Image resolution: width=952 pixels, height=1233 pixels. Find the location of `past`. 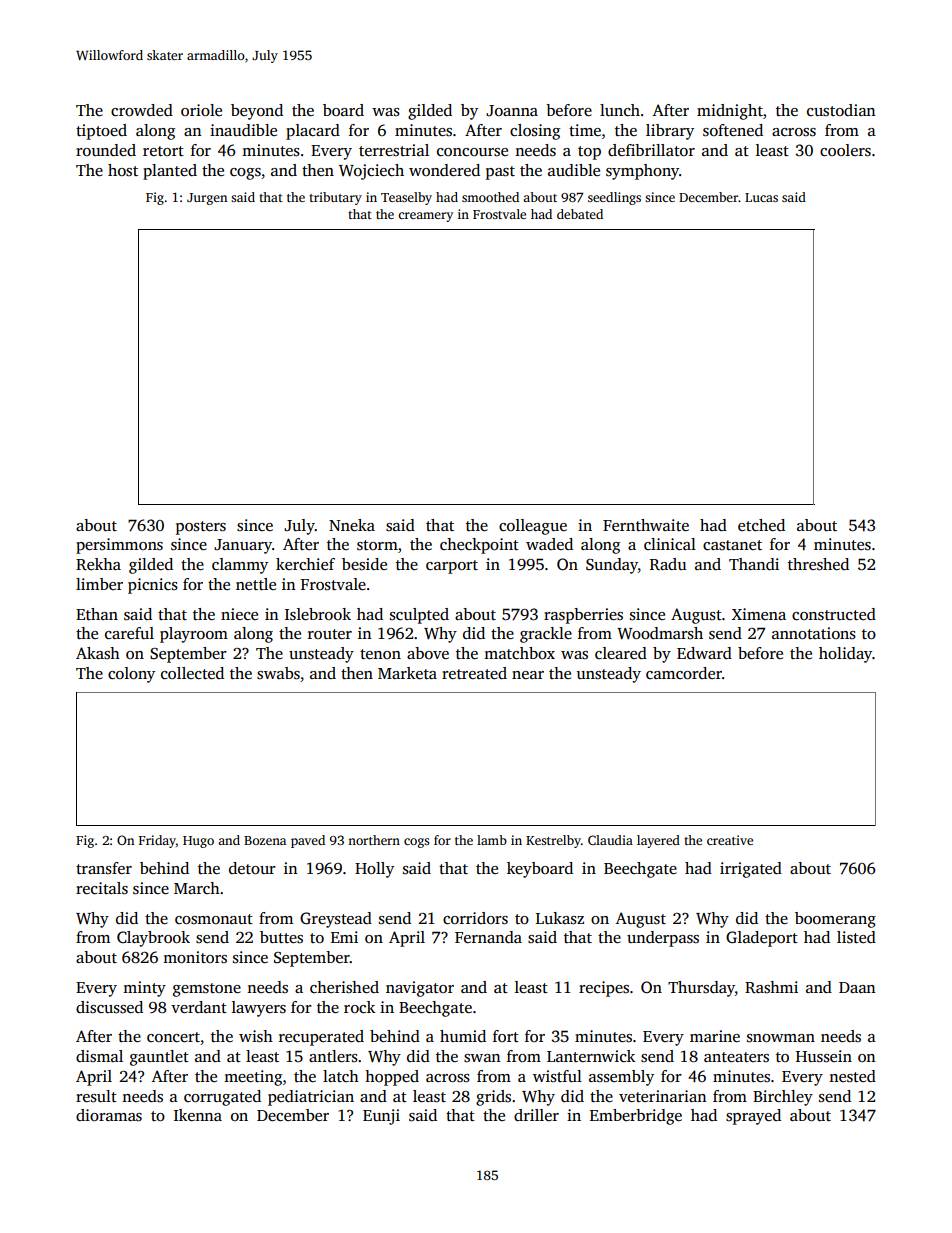

past is located at coordinates (500, 173).
